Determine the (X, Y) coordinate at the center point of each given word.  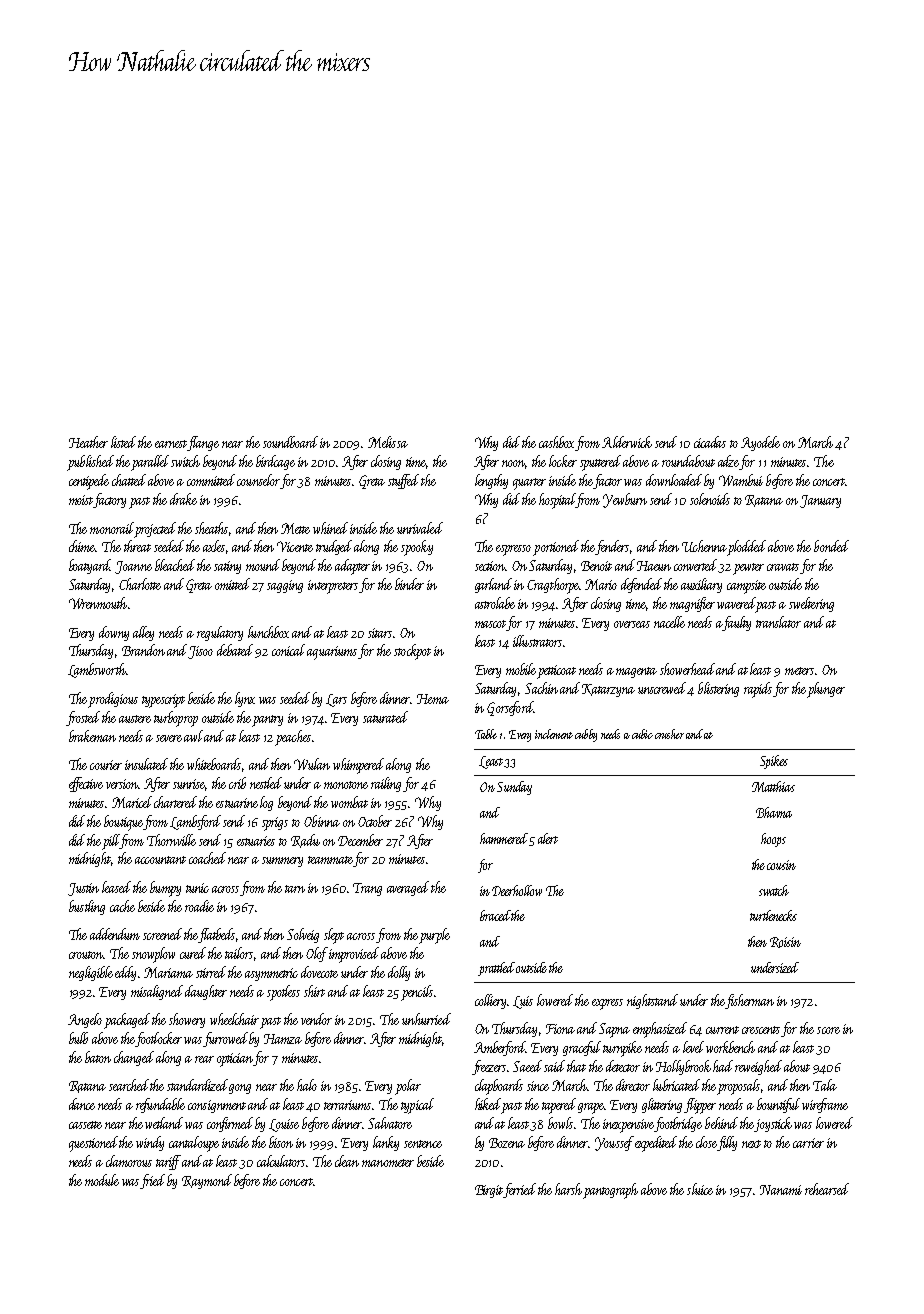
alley (143, 633)
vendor (316, 1019)
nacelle (669, 622)
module (102, 1180)
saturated (385, 717)
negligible (91, 973)
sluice (700, 1189)
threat (137, 546)
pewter (748, 569)
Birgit (489, 1191)
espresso (513, 550)
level (693, 1047)
